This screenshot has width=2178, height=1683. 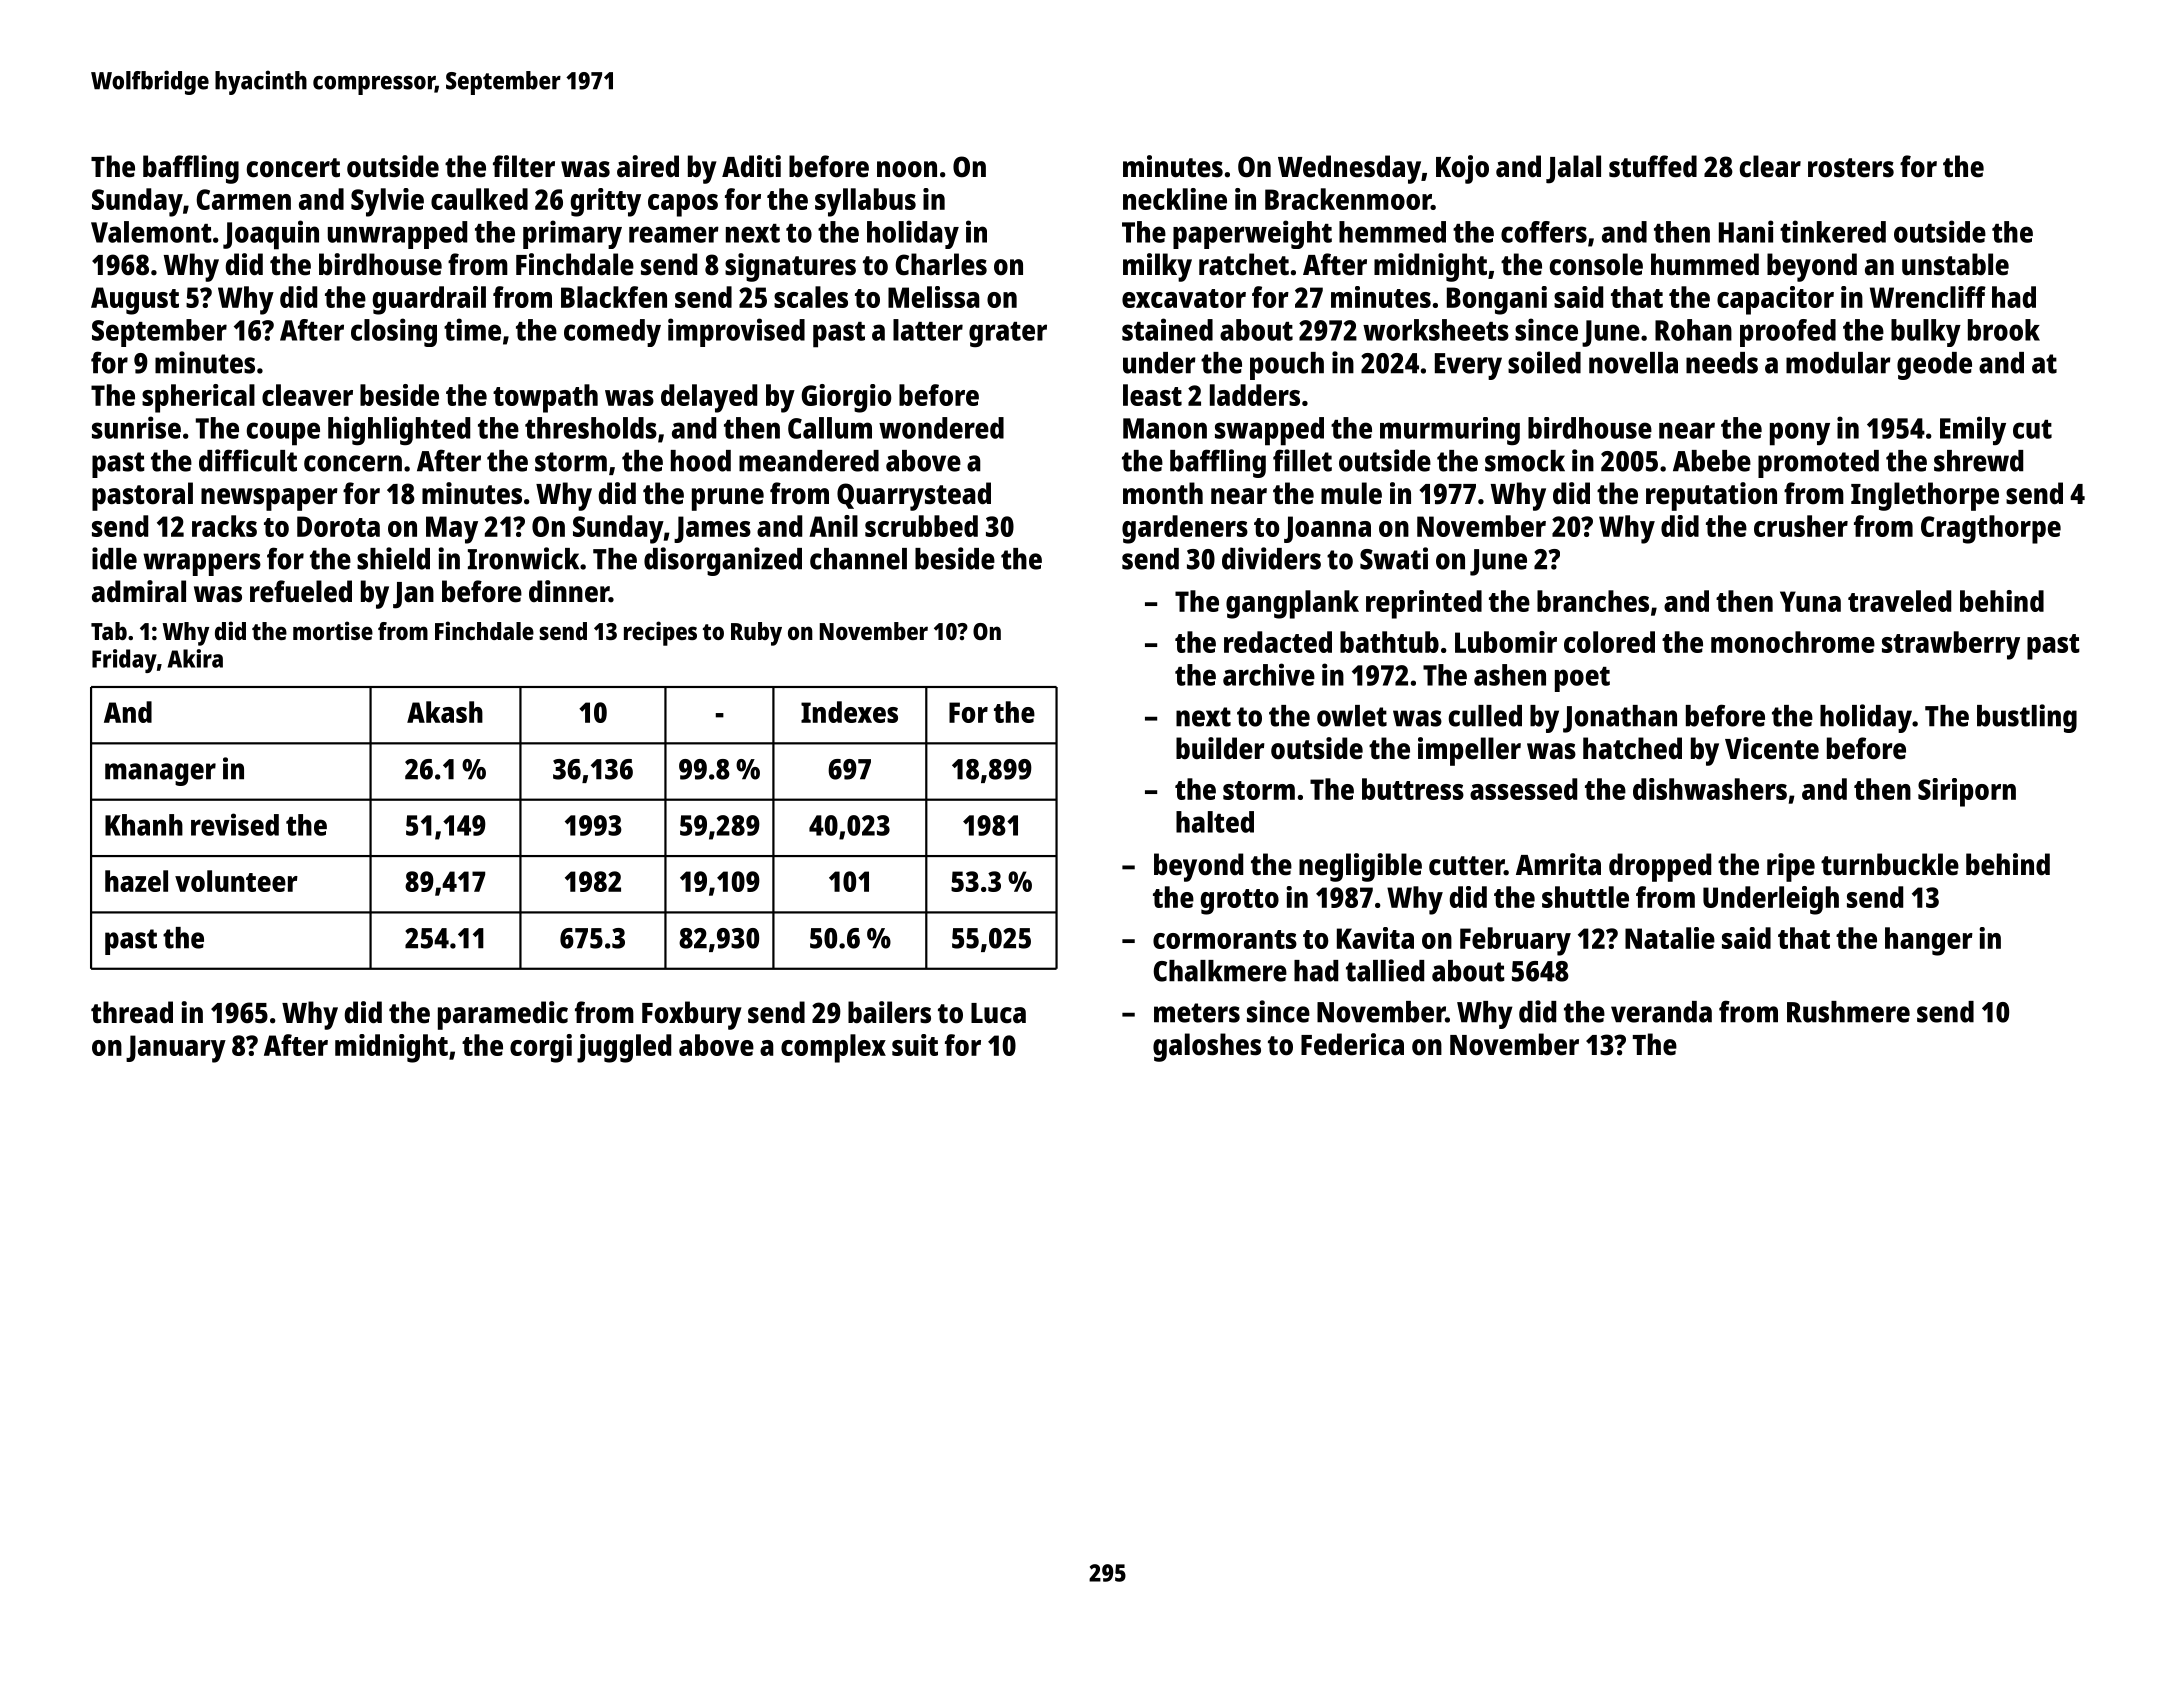 I want to click on wrappers, so click(x=202, y=564).
